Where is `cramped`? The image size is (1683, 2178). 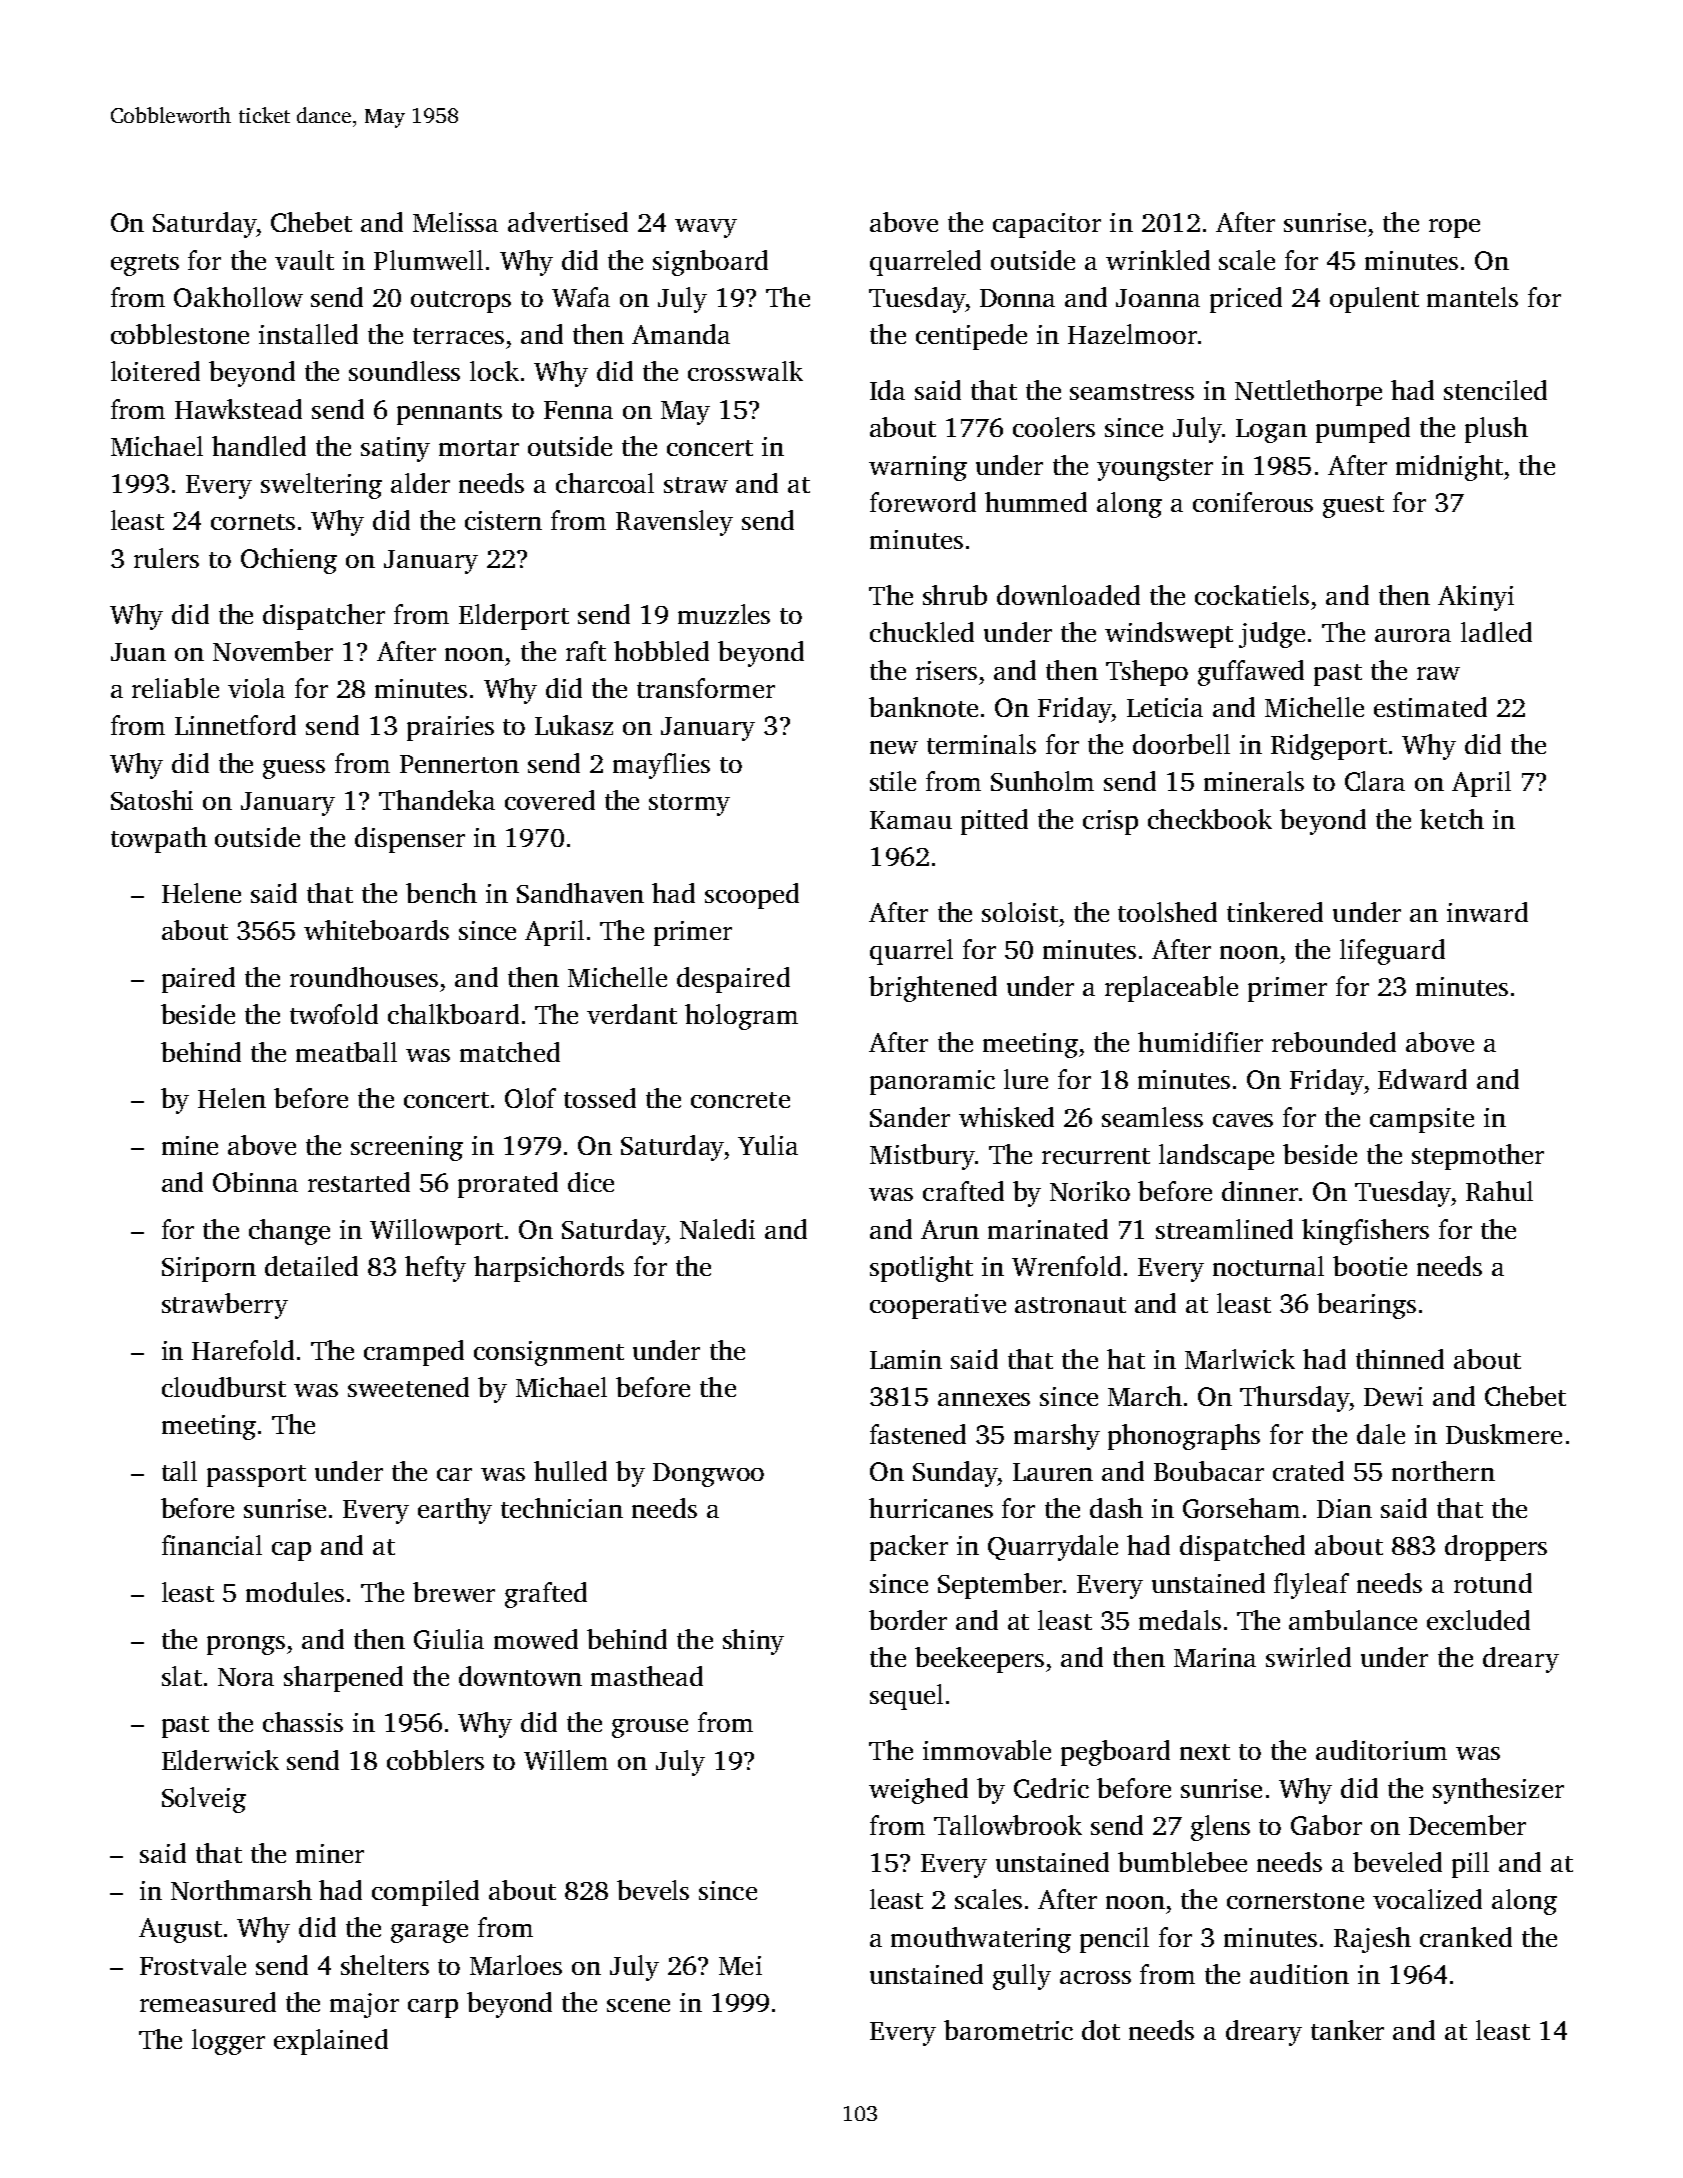
cramped is located at coordinates (414, 1353).
